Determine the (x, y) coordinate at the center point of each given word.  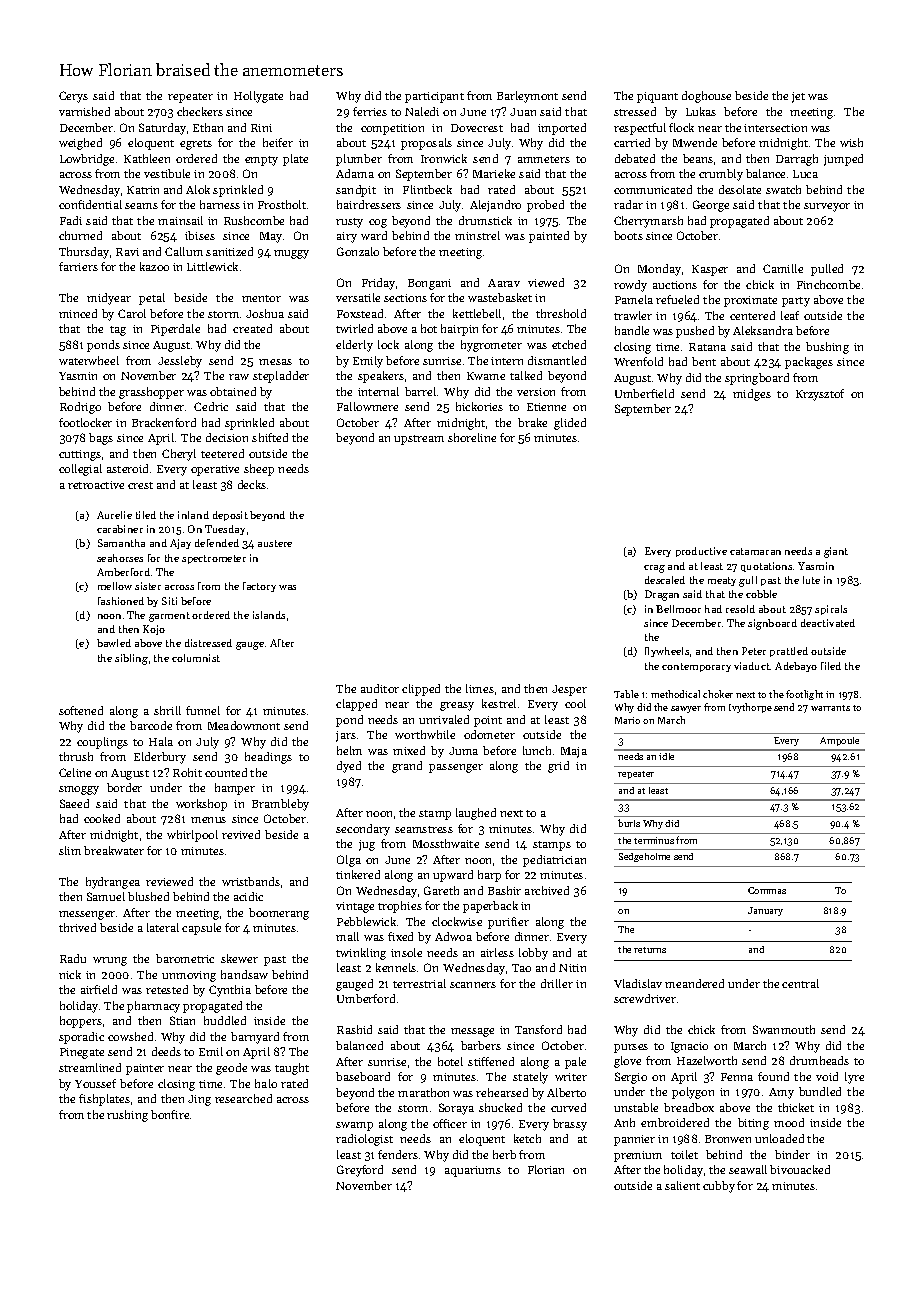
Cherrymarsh (648, 222)
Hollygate (258, 97)
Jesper (569, 690)
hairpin (459, 330)
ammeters (544, 159)
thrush (76, 756)
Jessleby (180, 362)
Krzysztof (820, 395)
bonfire (170, 1114)
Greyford (360, 1171)
